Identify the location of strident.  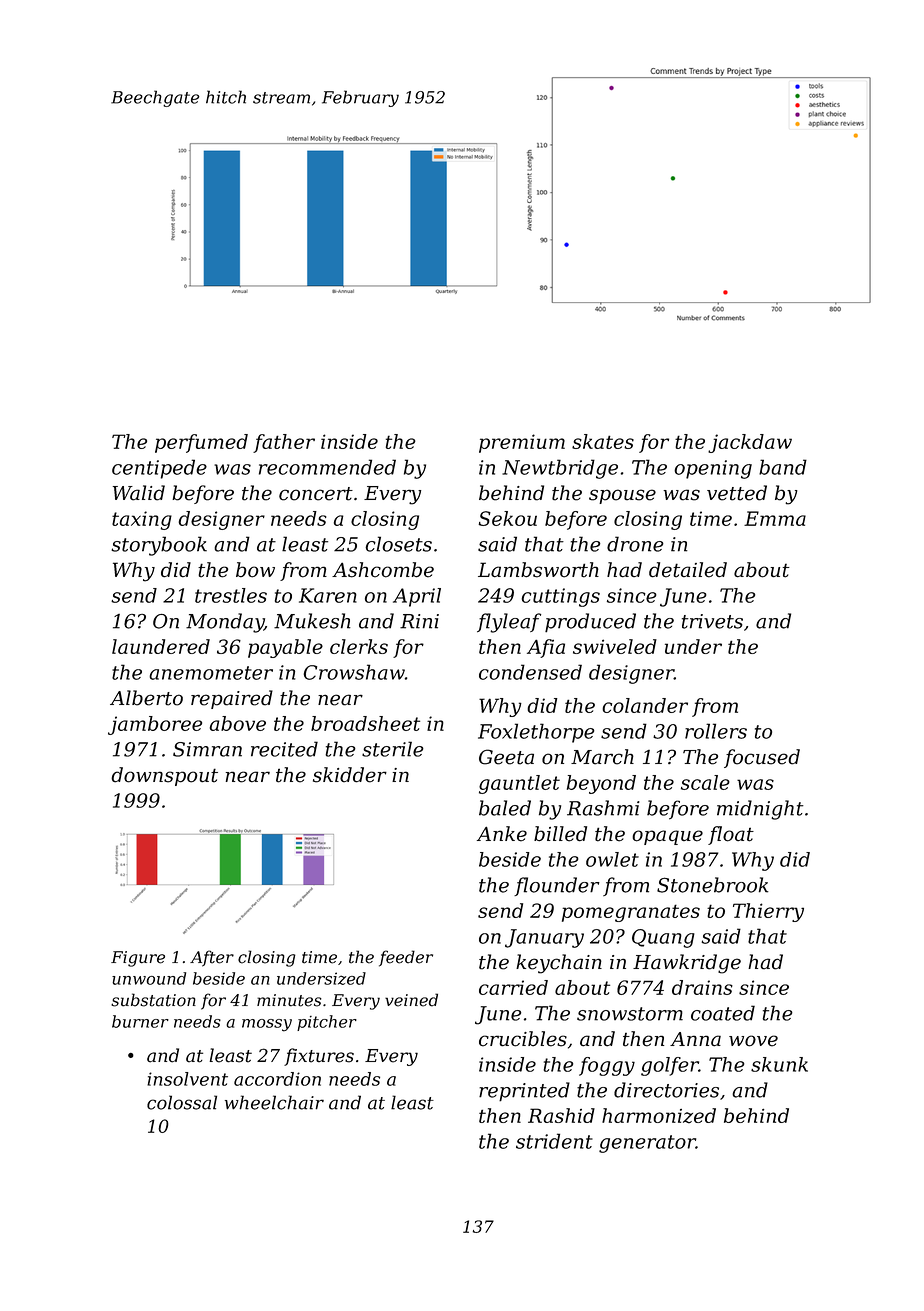
(554, 1141).
